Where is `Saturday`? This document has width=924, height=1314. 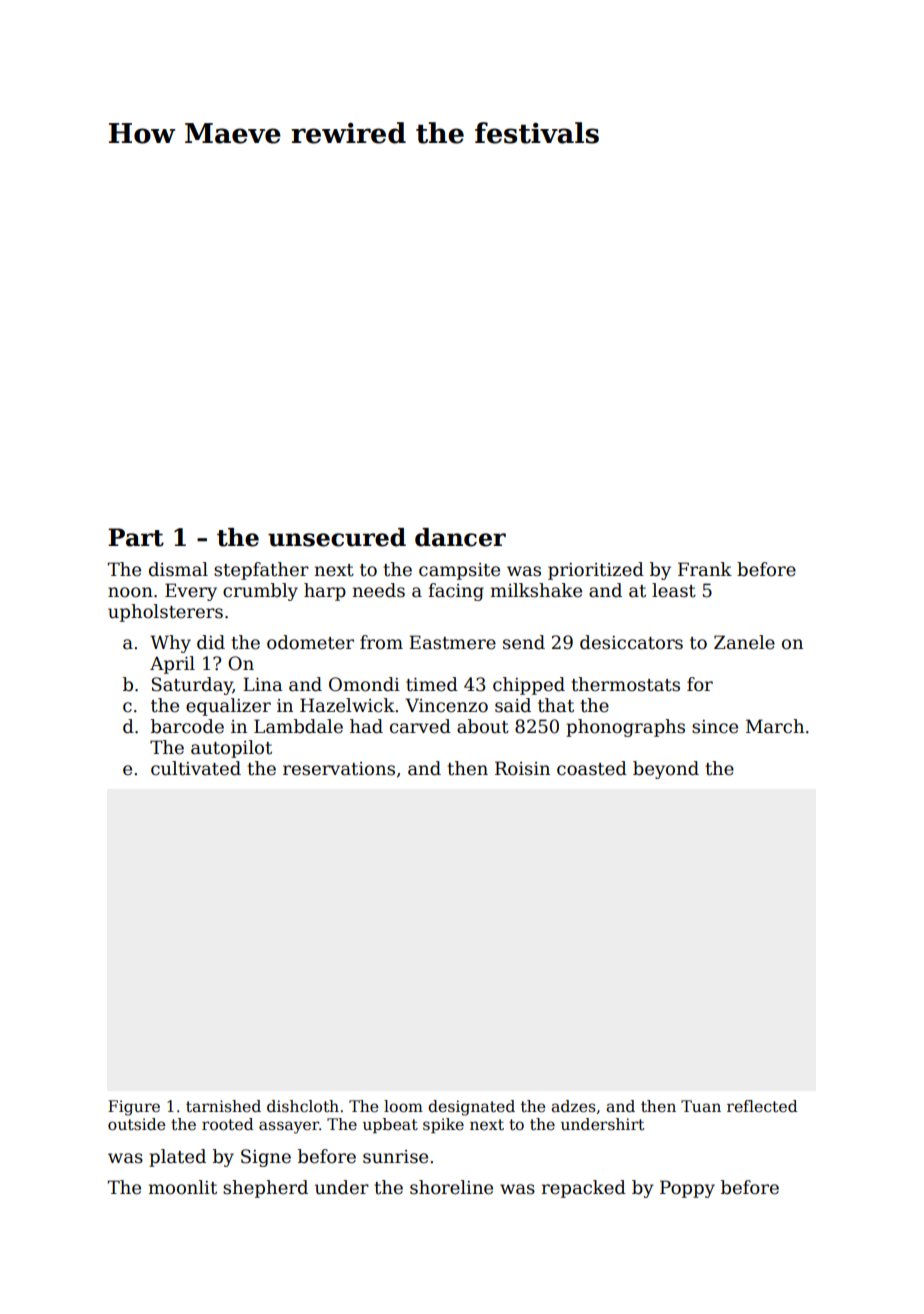 Saturday is located at coordinates (192, 686).
